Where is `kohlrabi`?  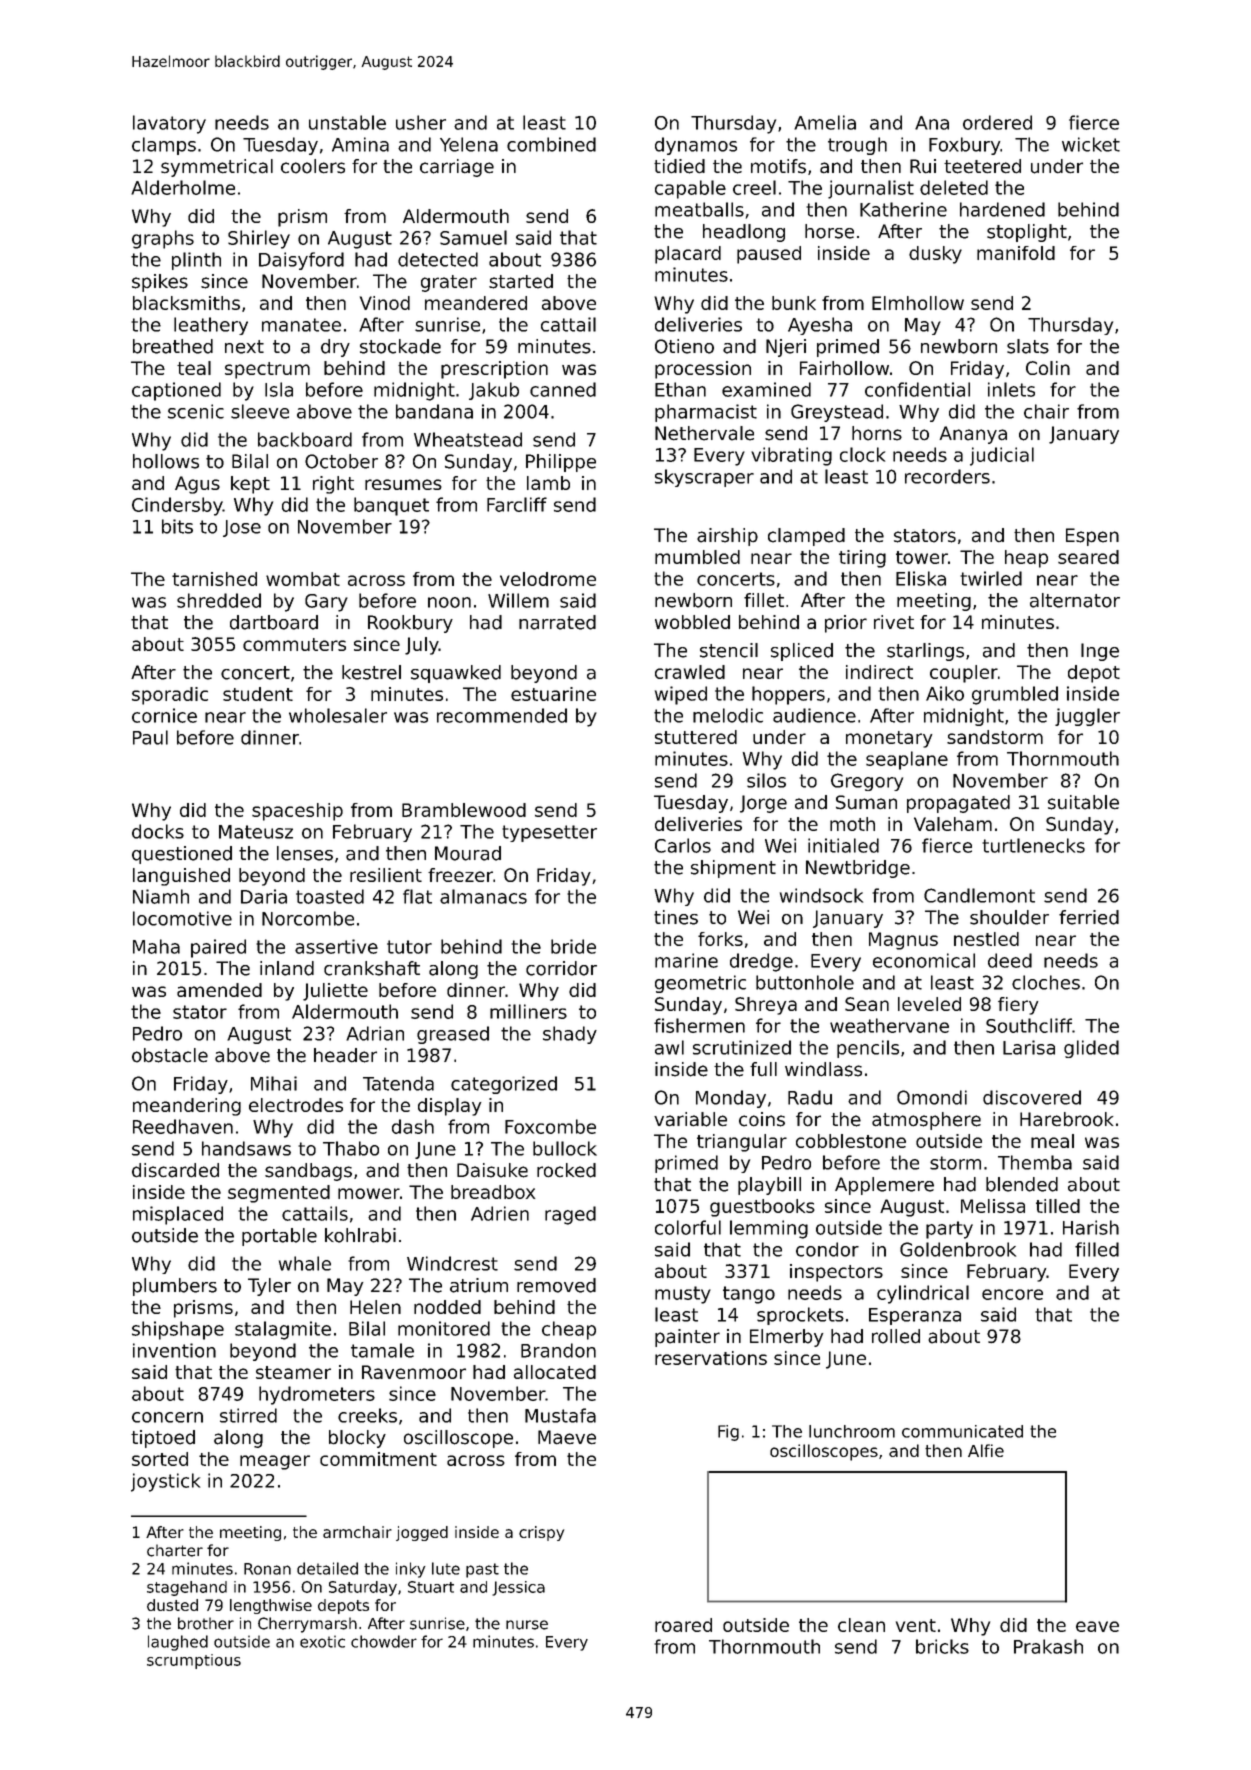
kohlrabi is located at coordinates (360, 1235).
